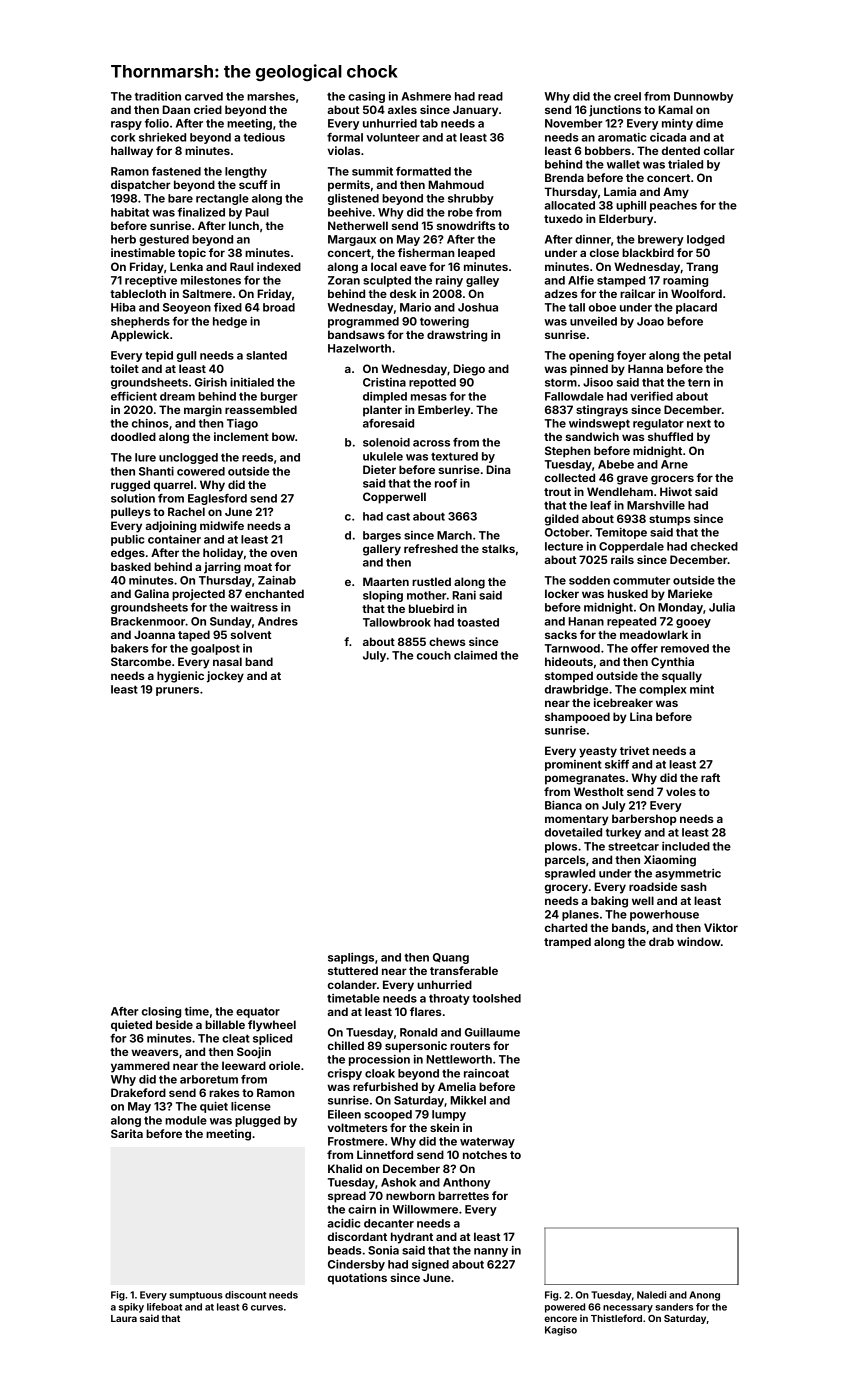 The width and height of the screenshot is (849, 1400). What do you see at coordinates (710, 777) in the screenshot?
I see `raft` at bounding box center [710, 777].
